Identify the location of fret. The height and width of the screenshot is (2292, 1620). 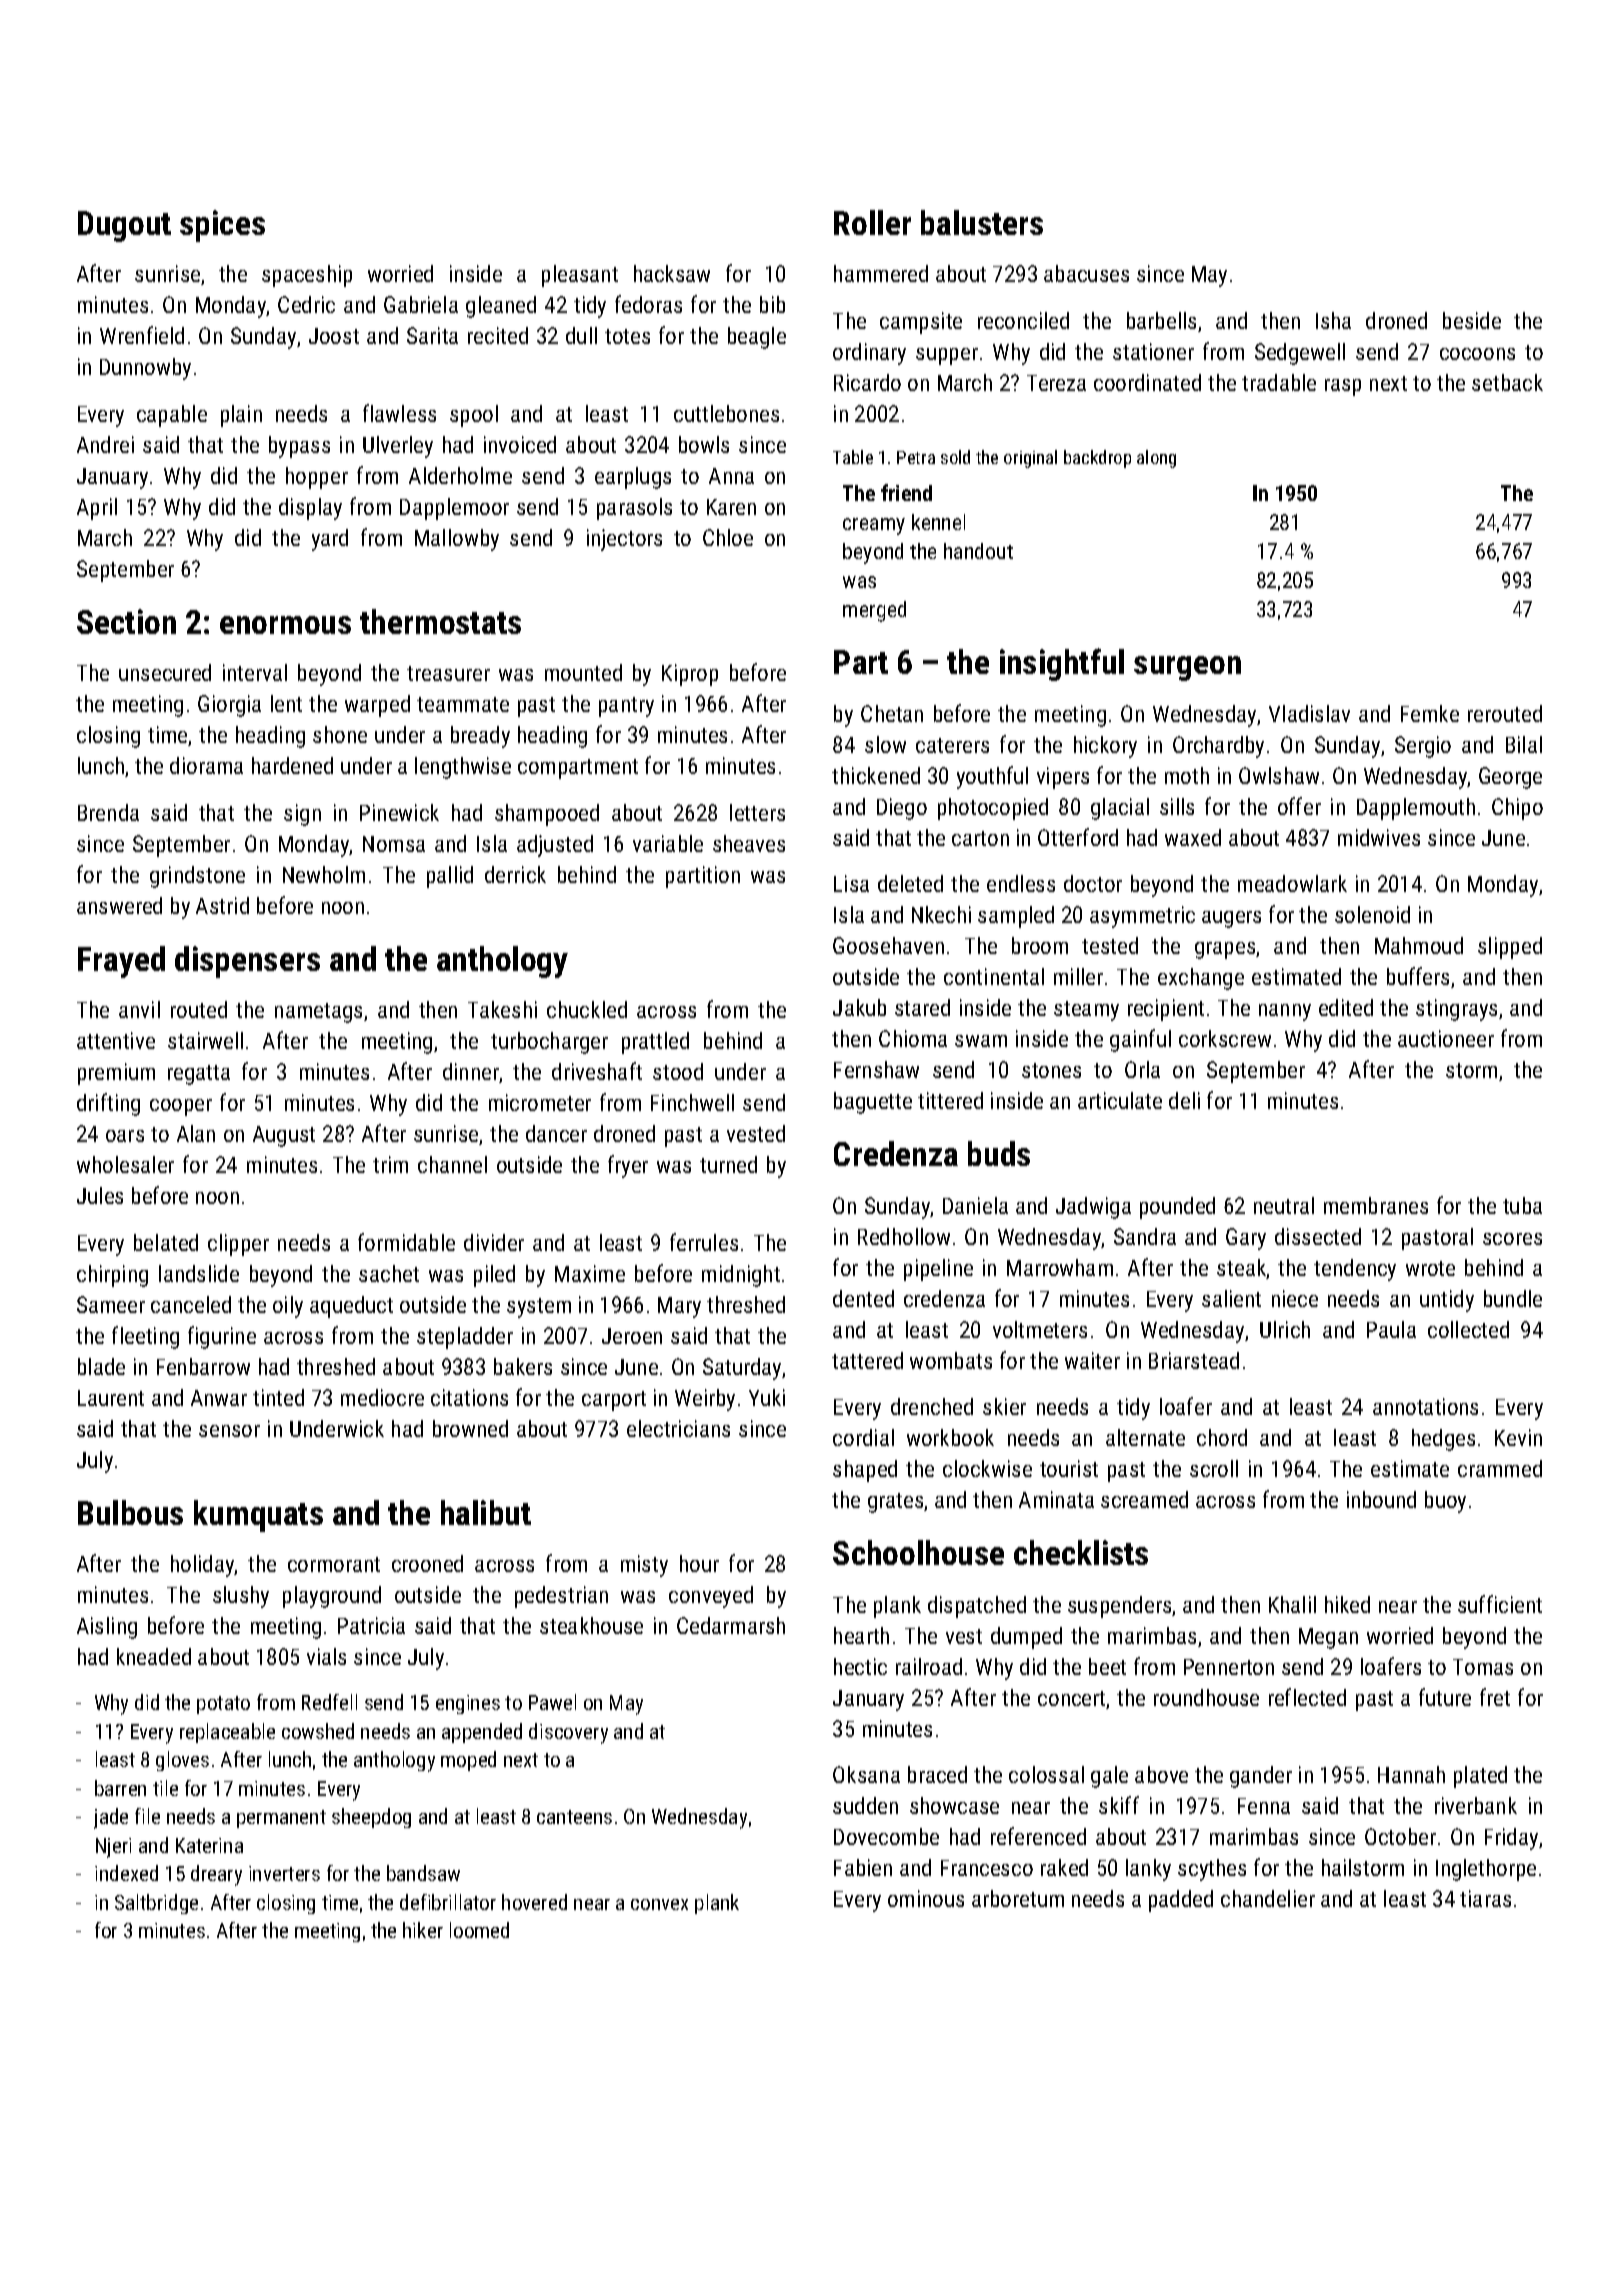
(1495, 1697).
